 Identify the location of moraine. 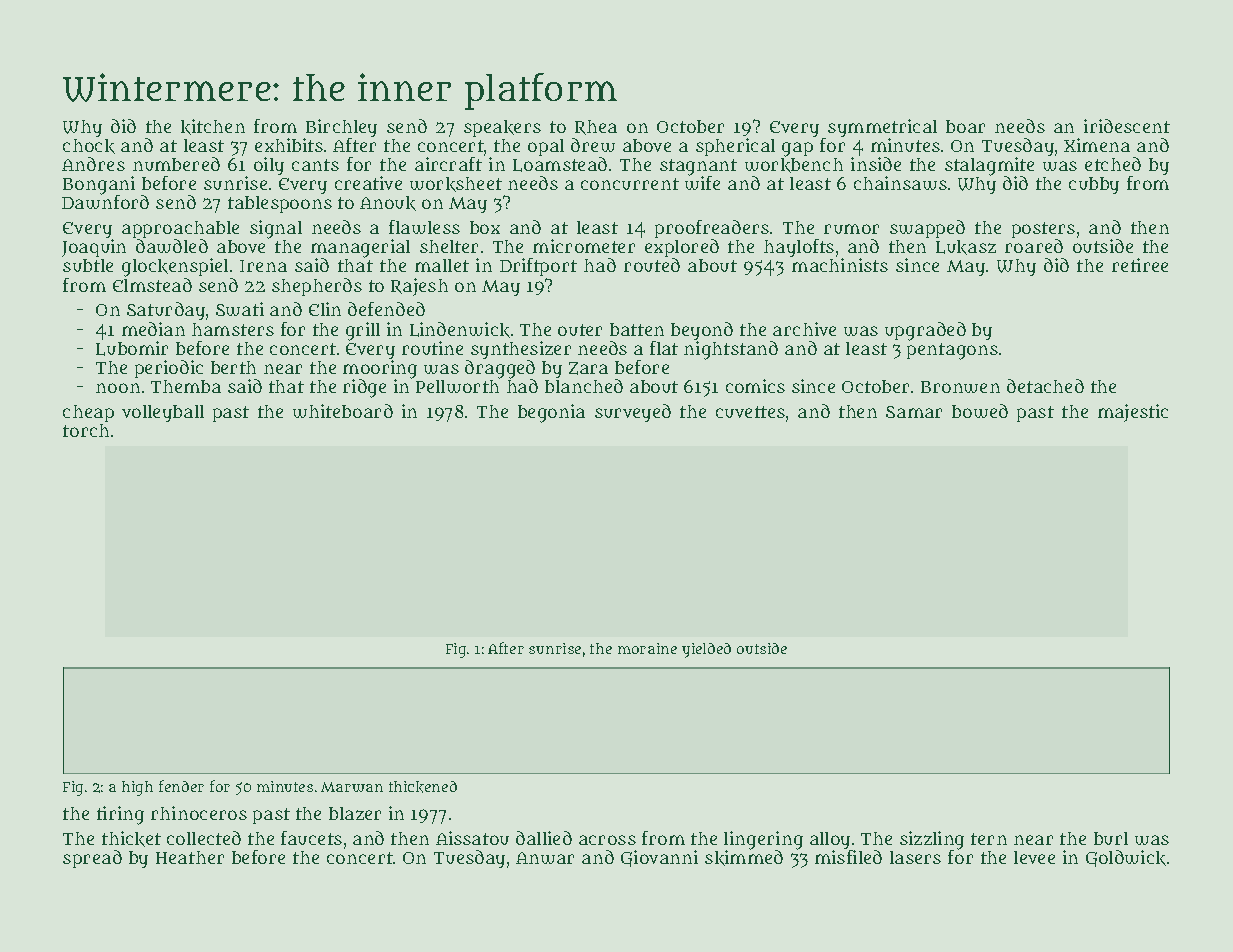
(647, 648).
